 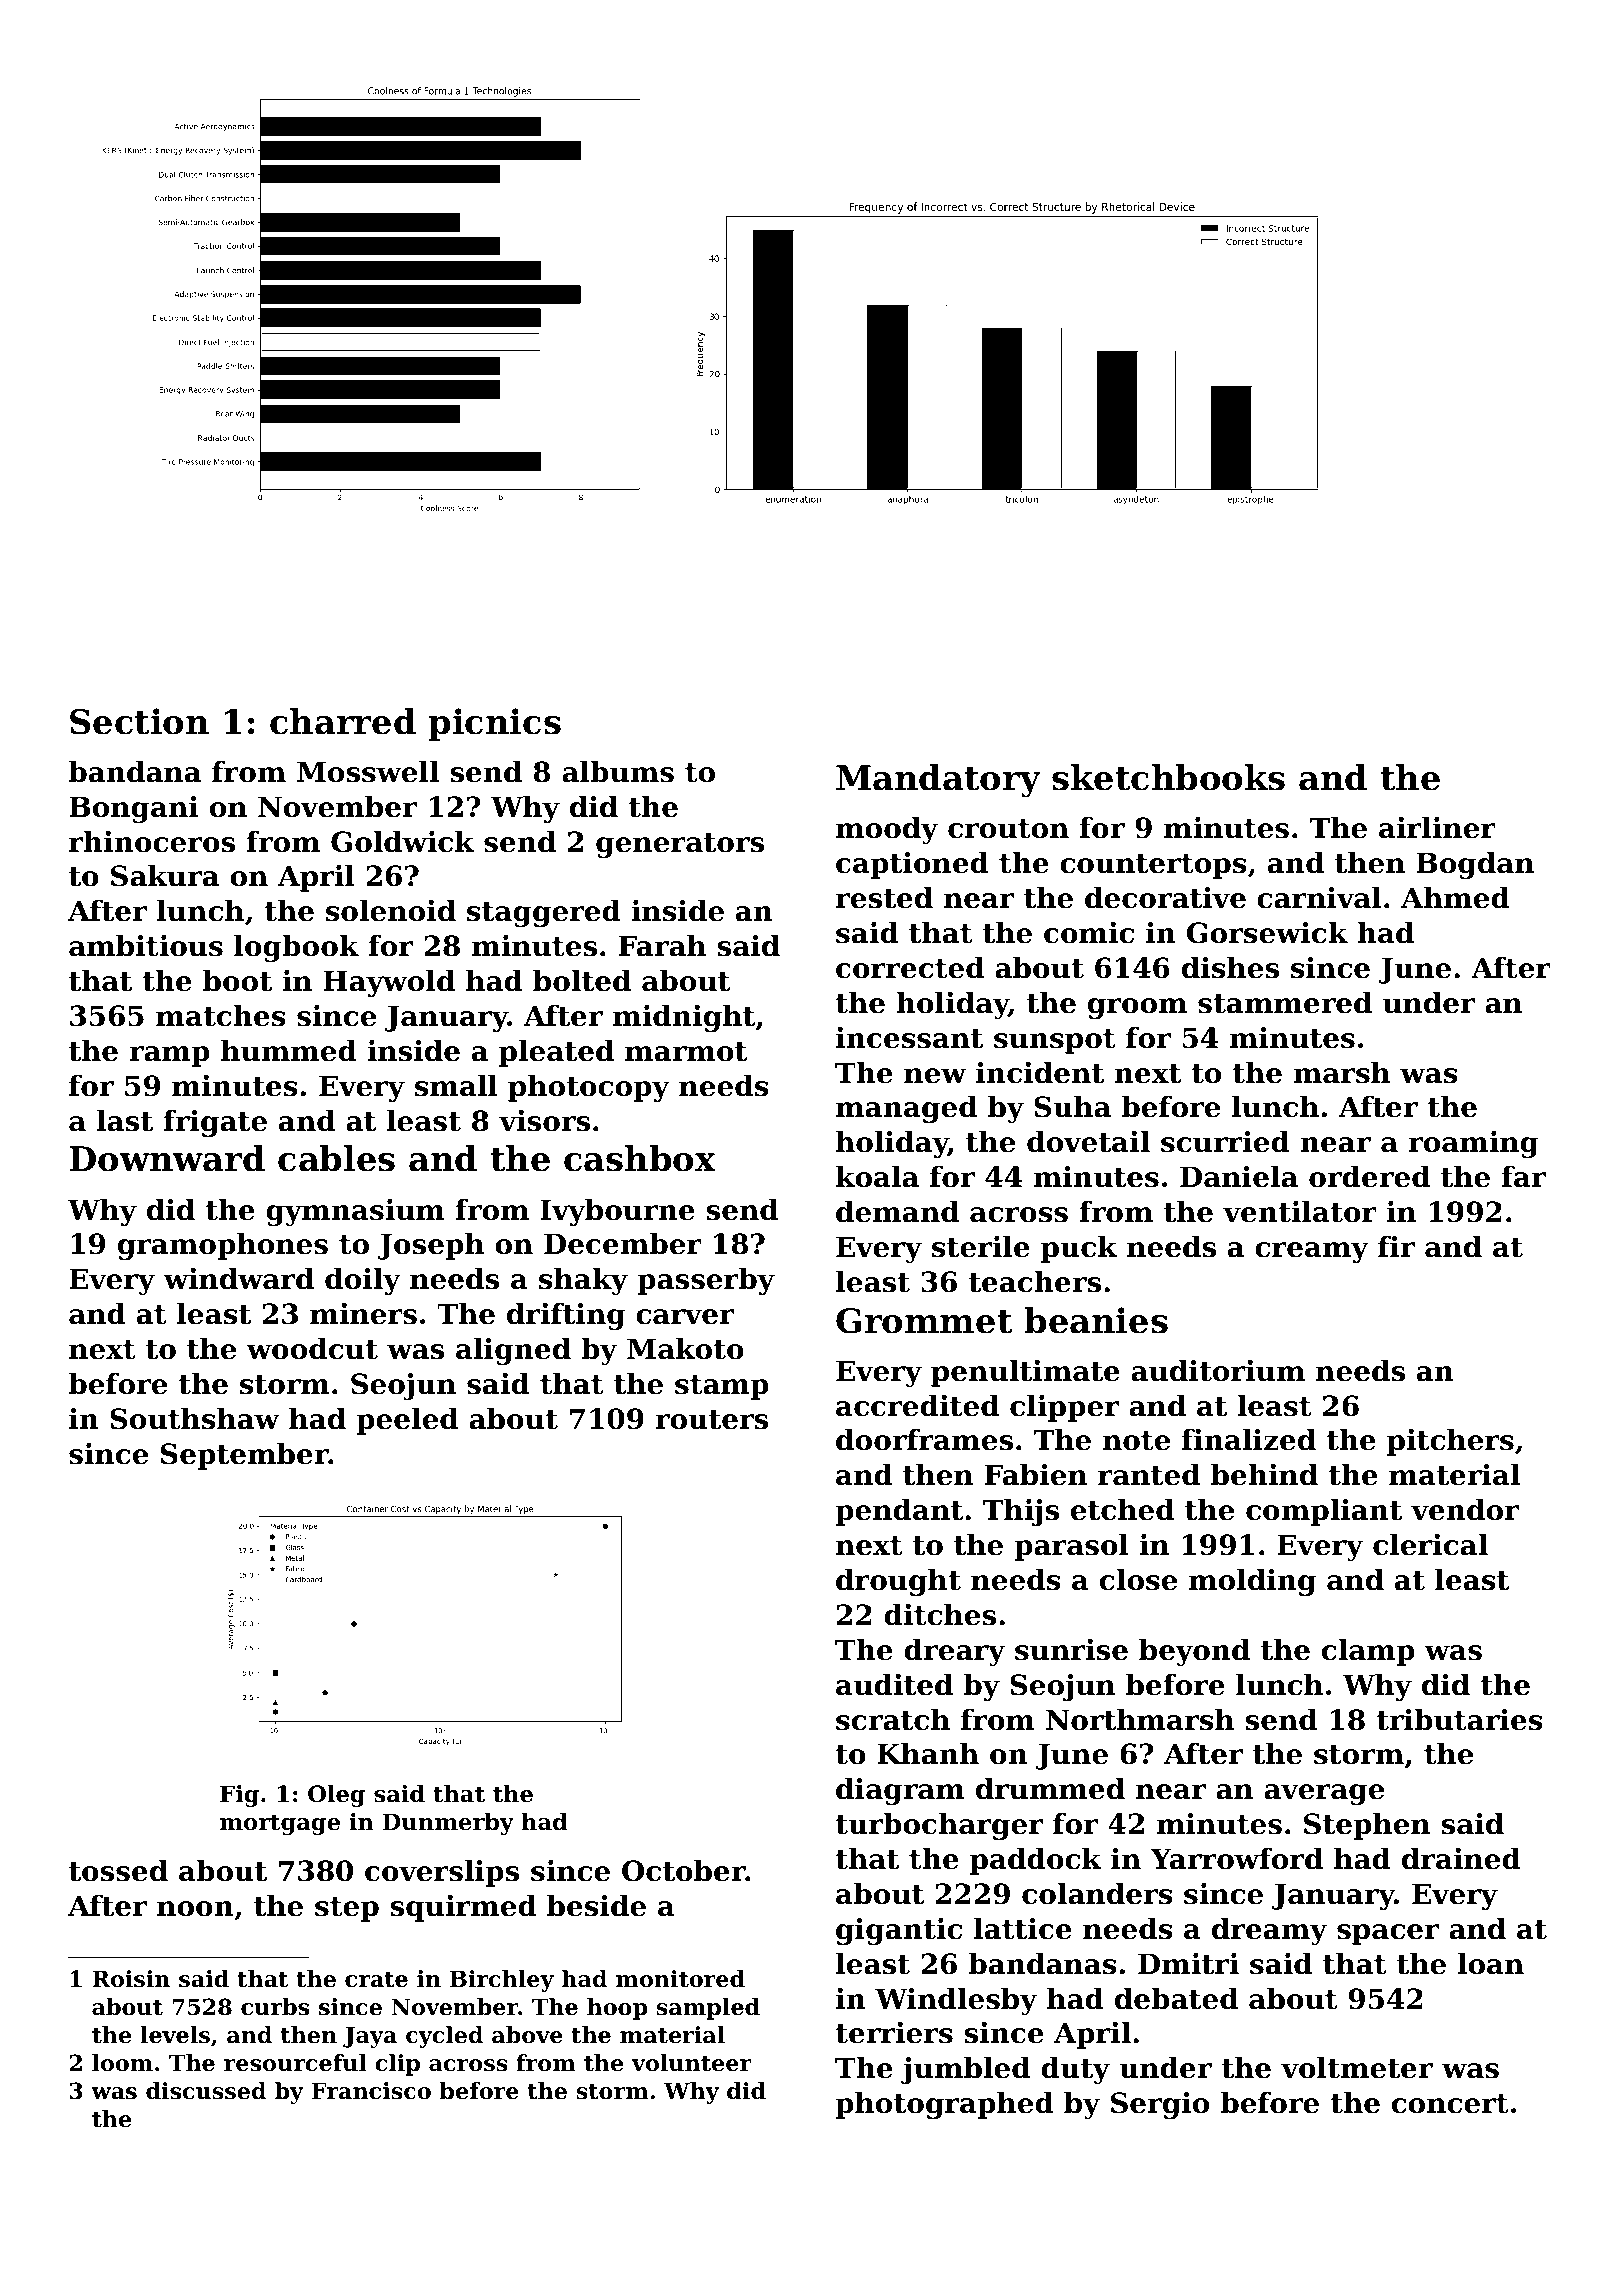 What do you see at coordinates (195, 1419) in the screenshot?
I see `Southshaw` at bounding box center [195, 1419].
